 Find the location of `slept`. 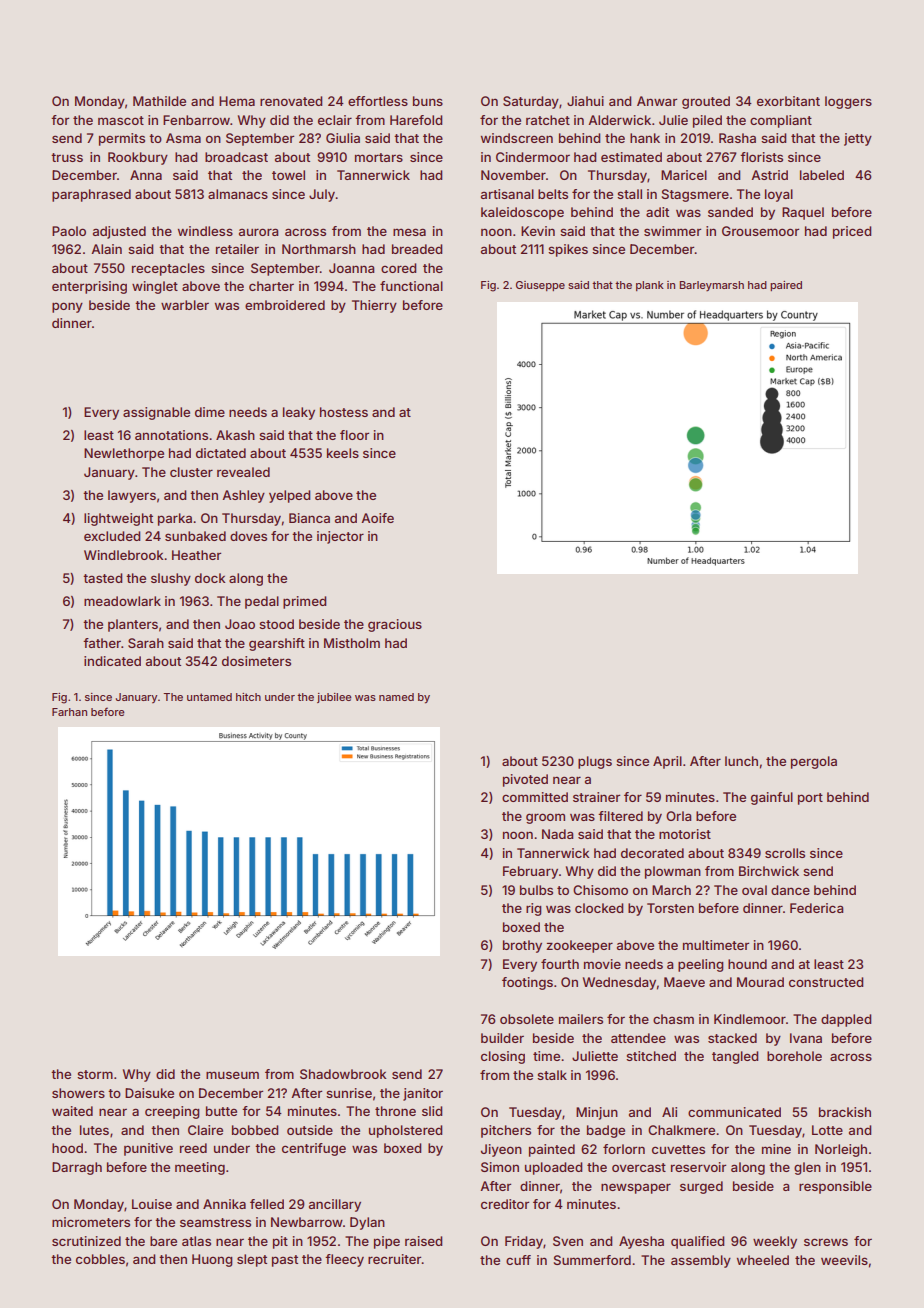

slept is located at coordinates (252, 1260).
